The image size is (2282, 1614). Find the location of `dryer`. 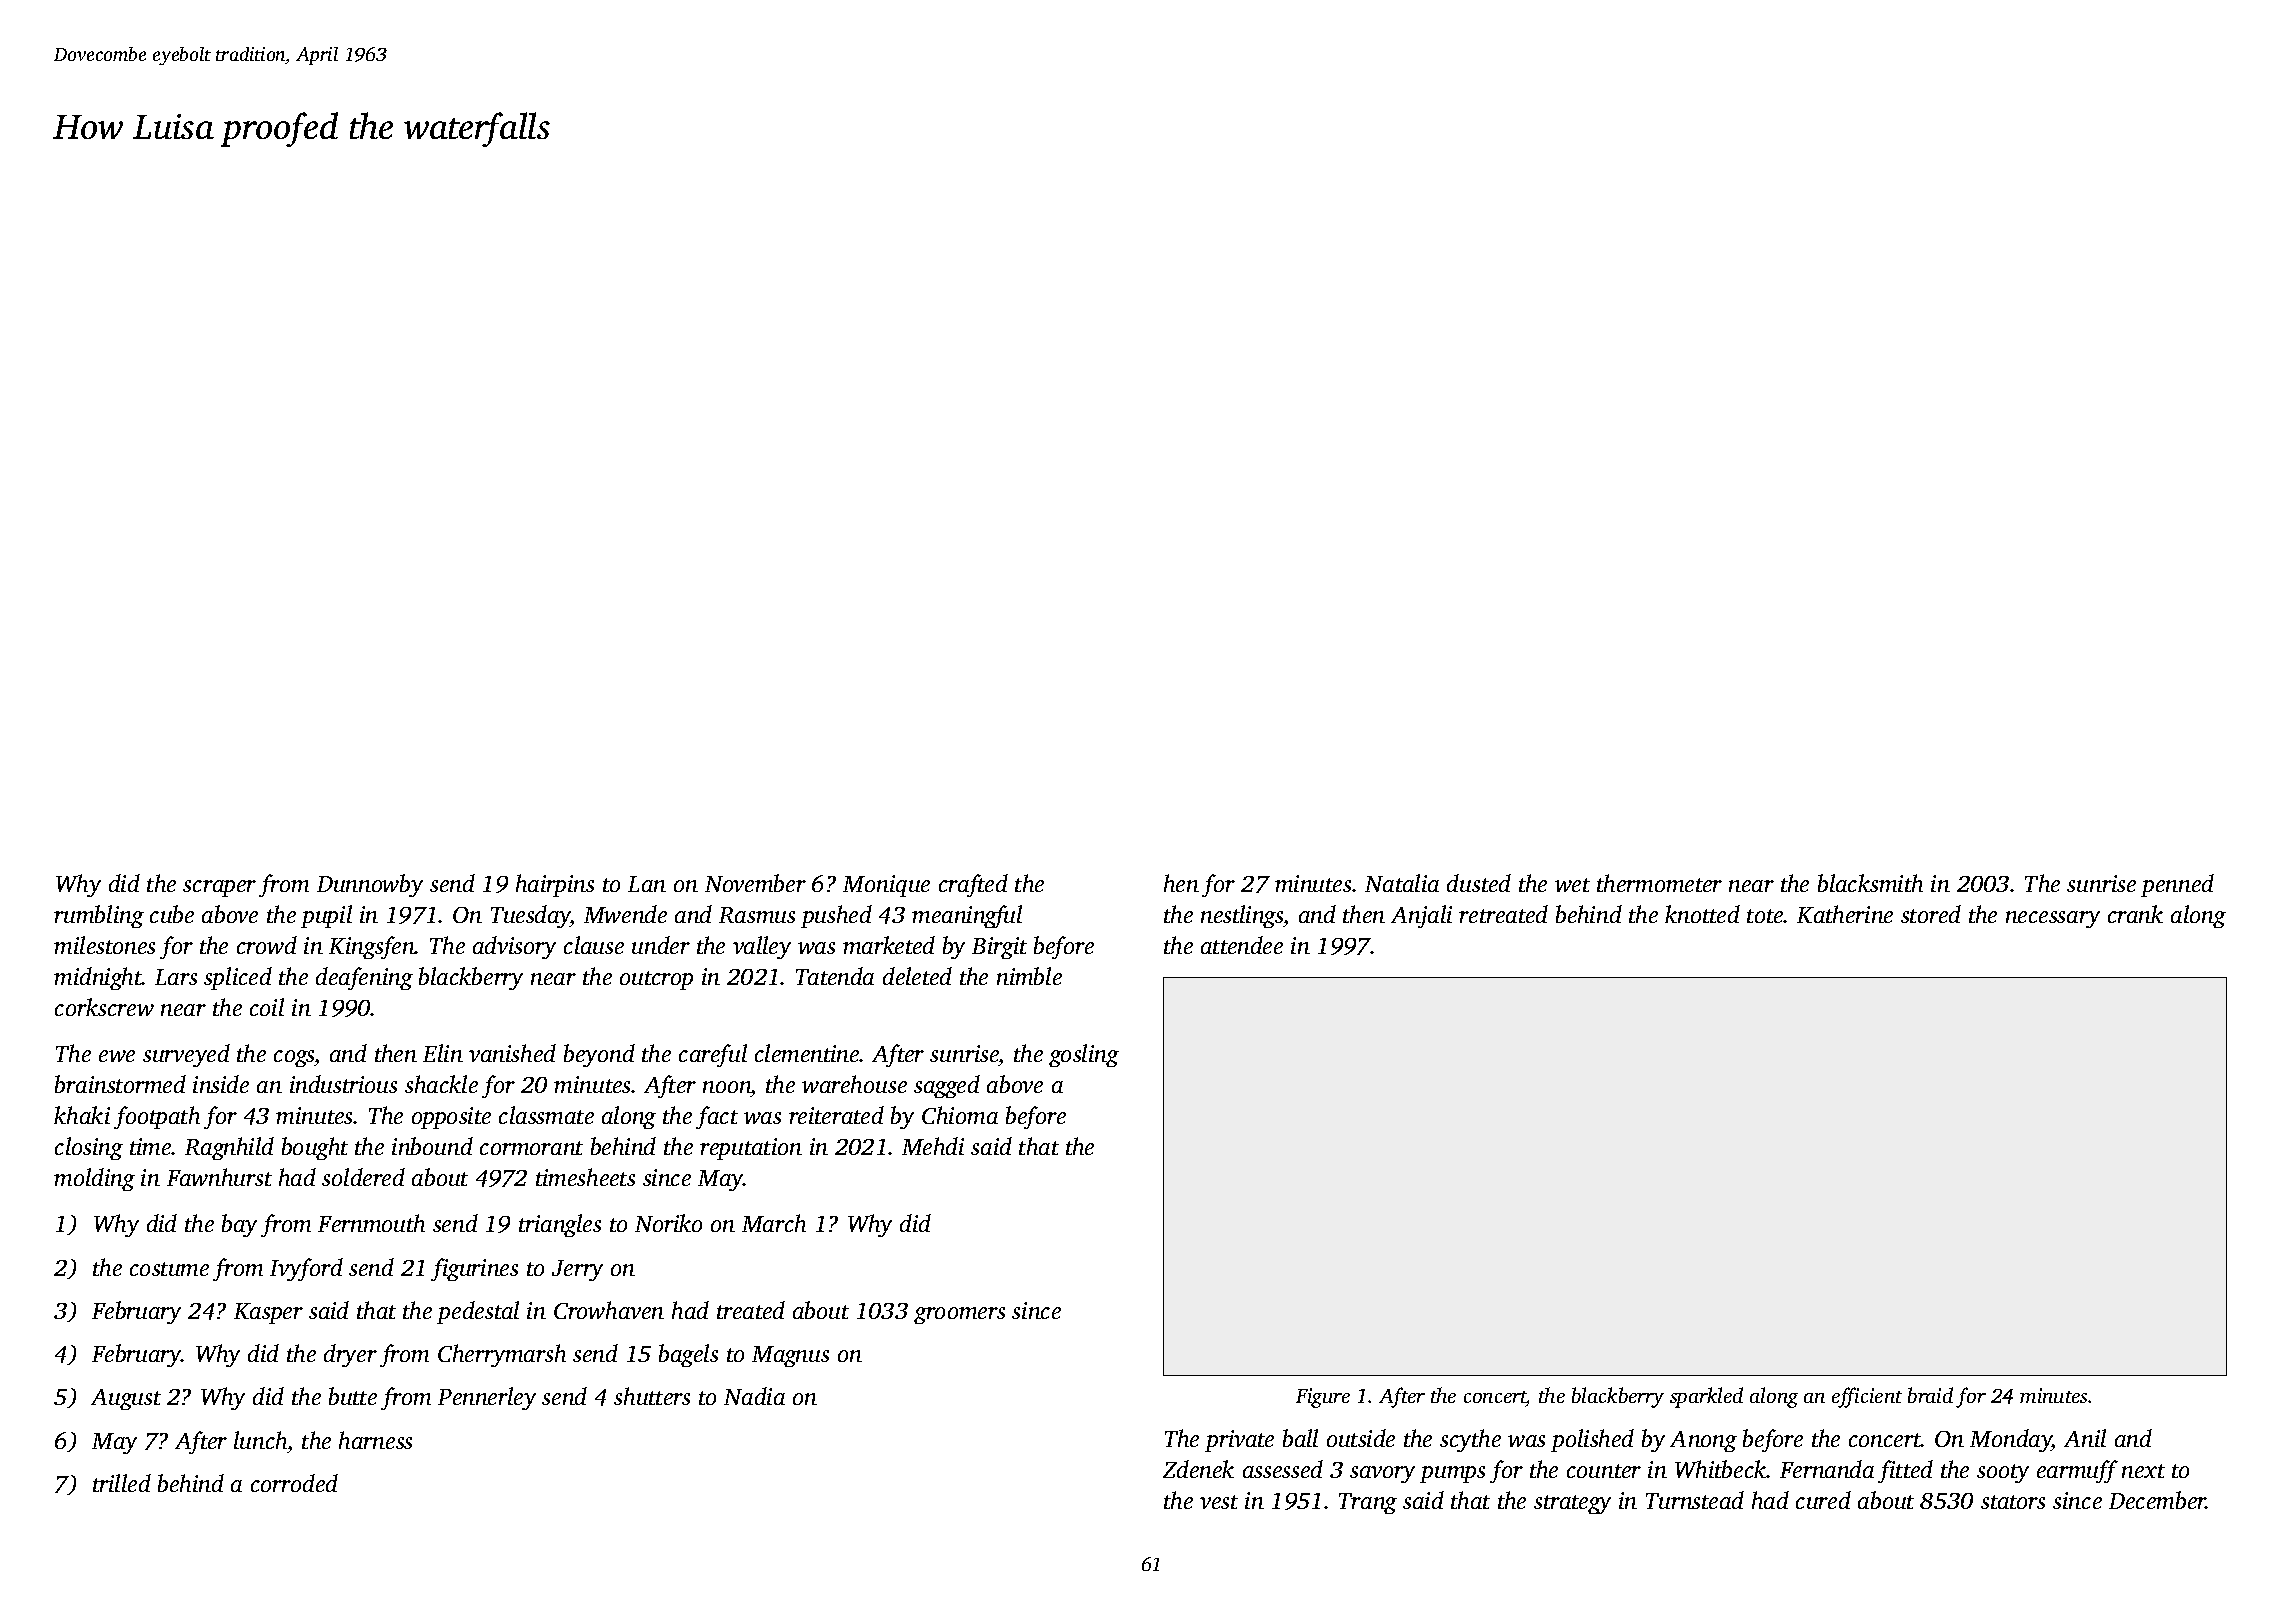

dryer is located at coordinates (350, 1355).
